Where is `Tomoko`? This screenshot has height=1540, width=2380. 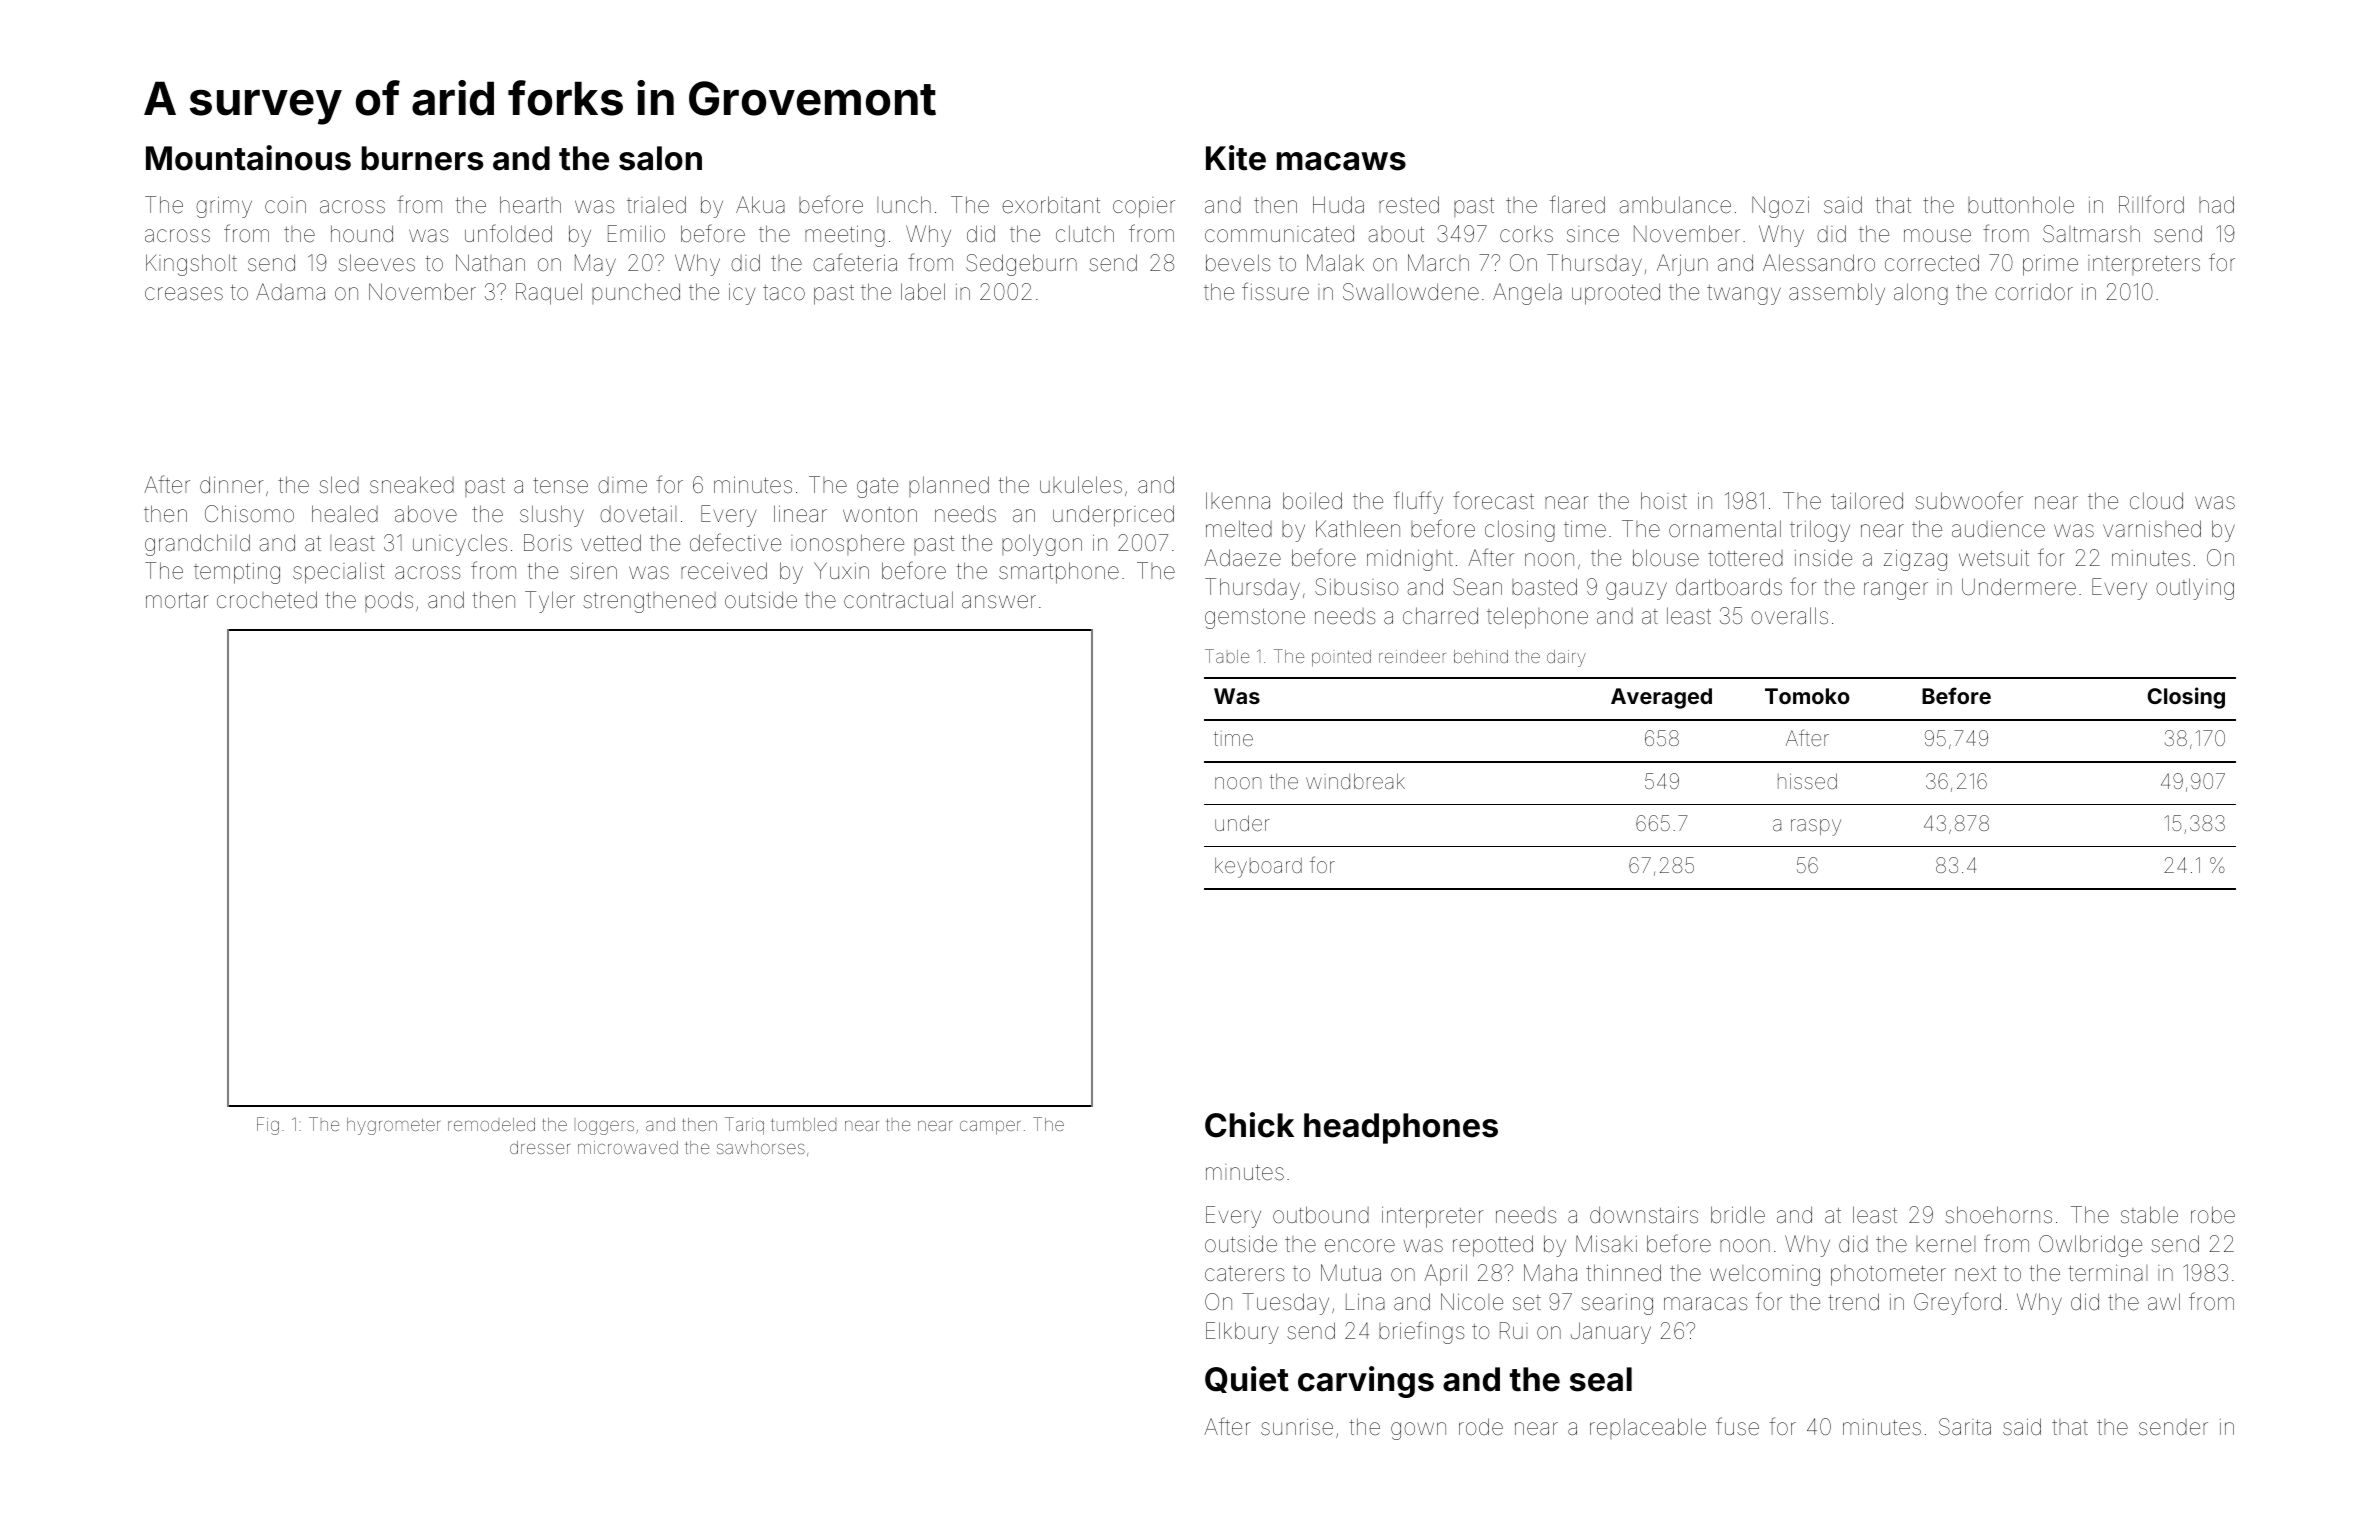
Tomoko is located at coordinates (1807, 696).
